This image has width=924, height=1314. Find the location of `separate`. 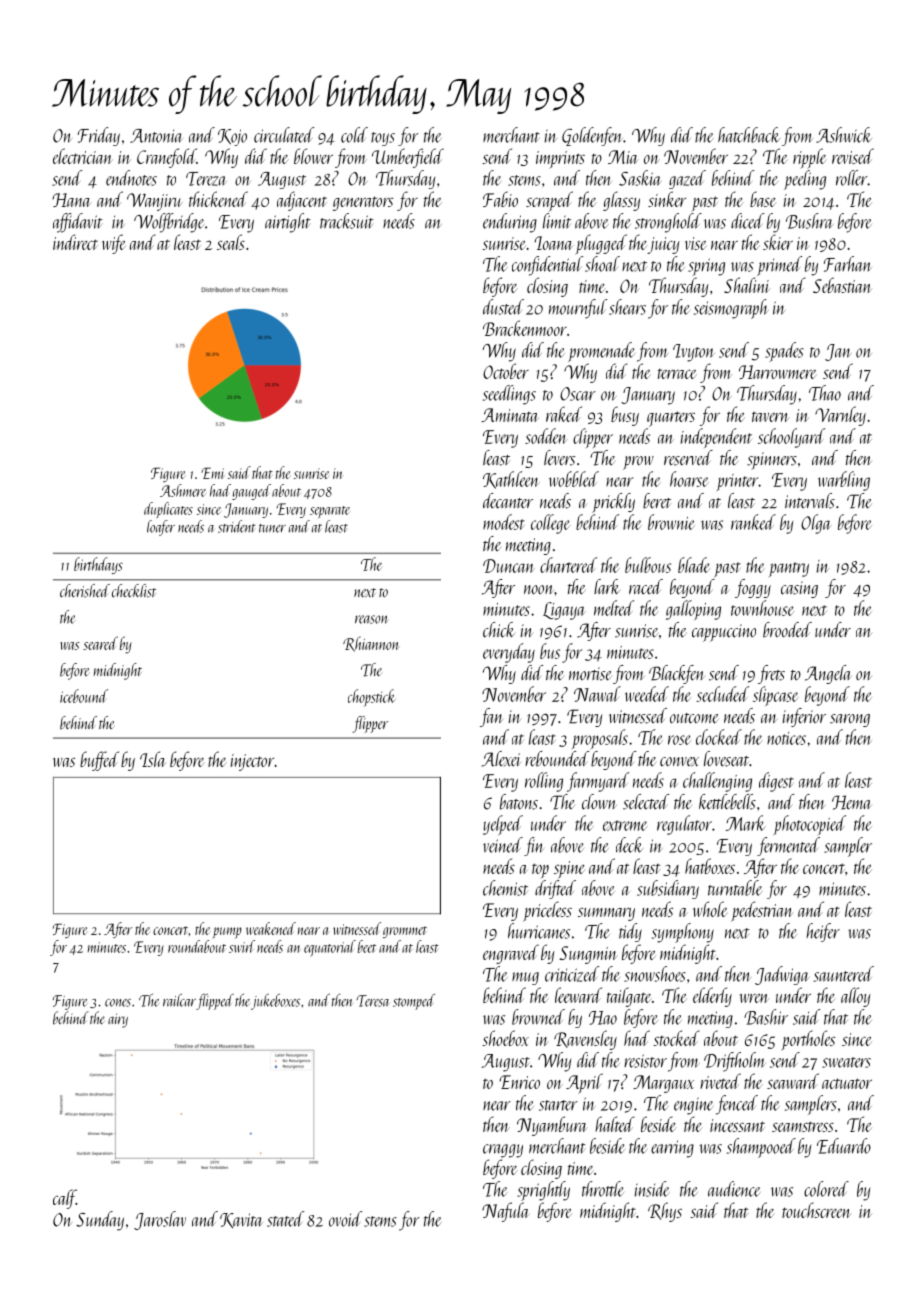

separate is located at coordinates (330, 512).
